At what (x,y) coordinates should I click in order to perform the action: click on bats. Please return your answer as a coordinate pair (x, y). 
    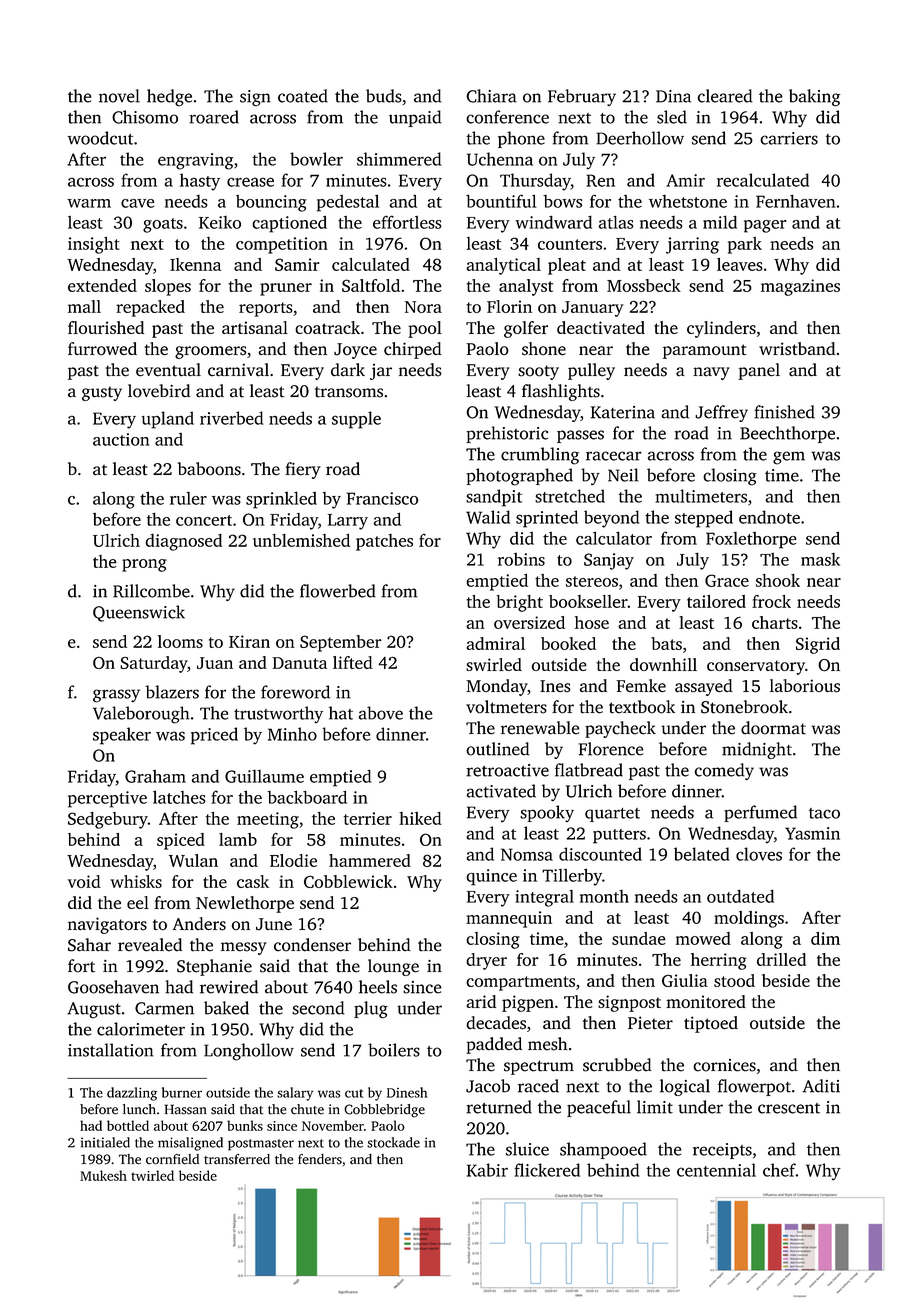
    Looking at the image, I should click on (666, 643).
